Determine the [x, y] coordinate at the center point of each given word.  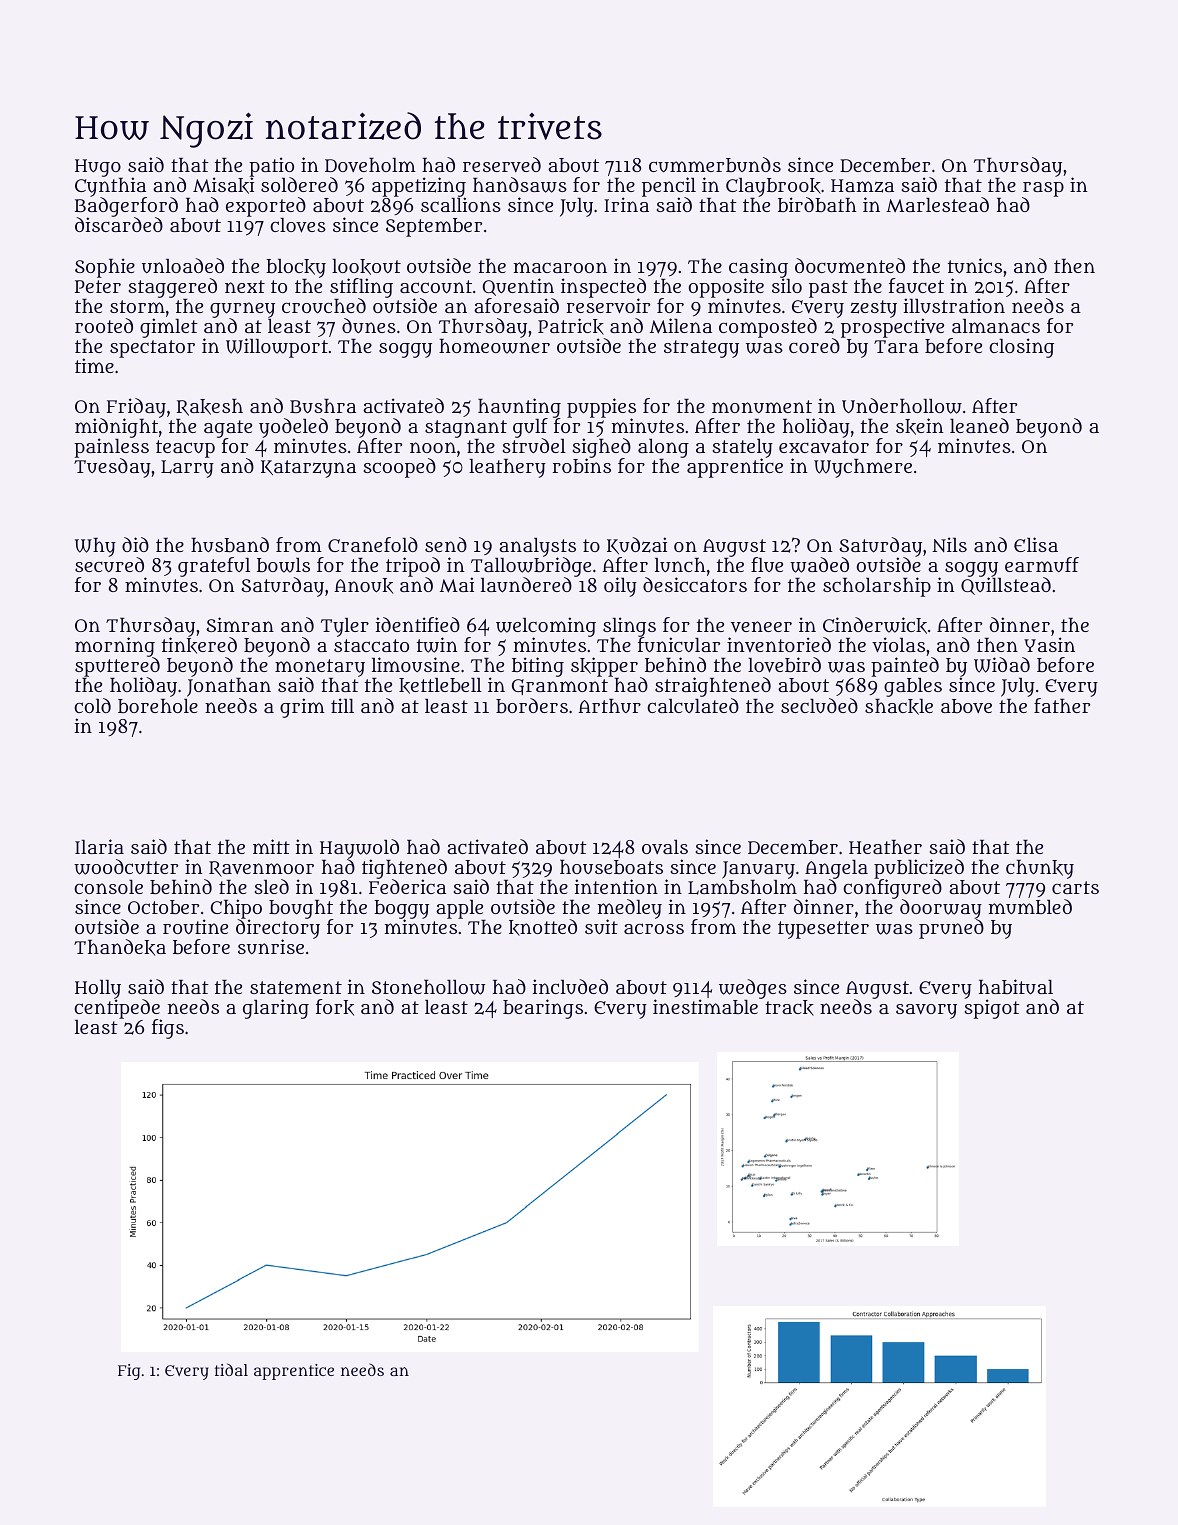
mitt [271, 846]
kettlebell [440, 686]
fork [335, 1007]
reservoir [608, 306]
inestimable [705, 1007]
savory [926, 1011]
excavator [824, 447]
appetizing [419, 187]
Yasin [1049, 645]
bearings [543, 1009]
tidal [231, 1369]
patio [271, 167]
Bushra [323, 406]
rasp [1043, 190]
